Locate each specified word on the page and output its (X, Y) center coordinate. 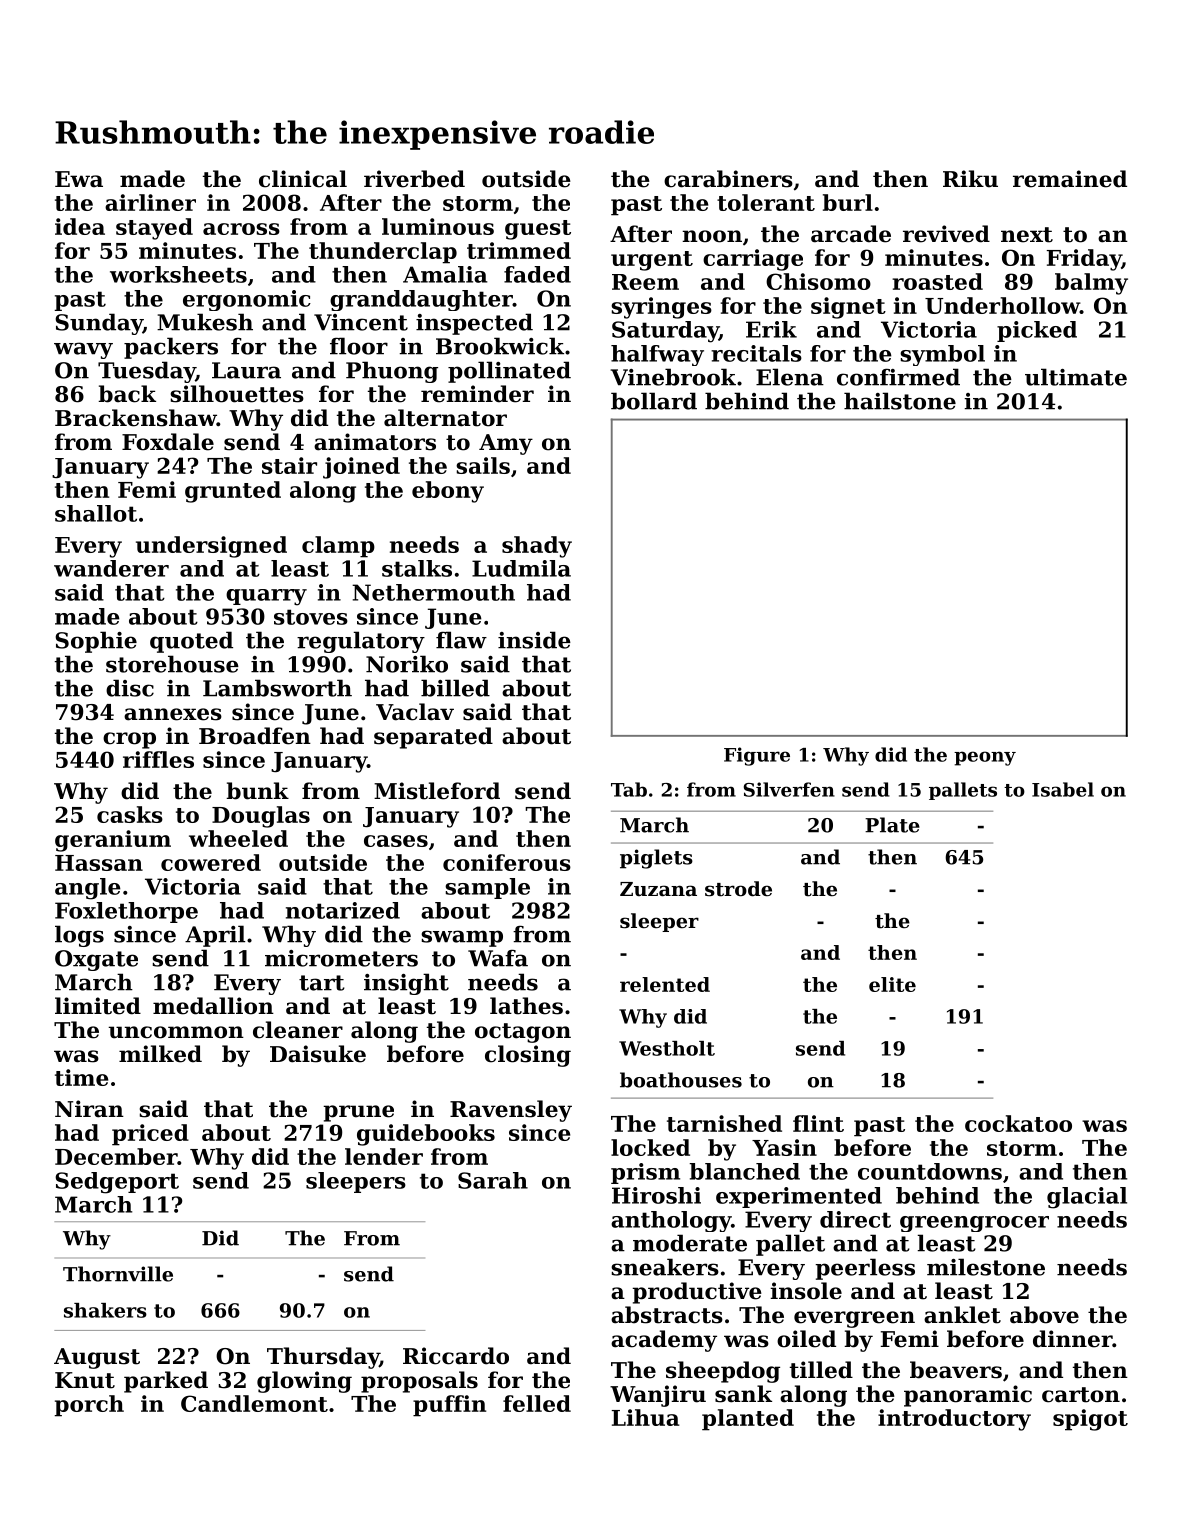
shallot (96, 513)
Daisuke (318, 1054)
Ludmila (521, 568)
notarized (343, 910)
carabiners (728, 179)
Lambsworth (277, 688)
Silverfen (789, 789)
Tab (629, 789)
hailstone (900, 401)
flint (818, 1123)
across (241, 229)
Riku (970, 179)
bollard (654, 401)
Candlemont (254, 1403)
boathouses (681, 1080)
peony (985, 758)
